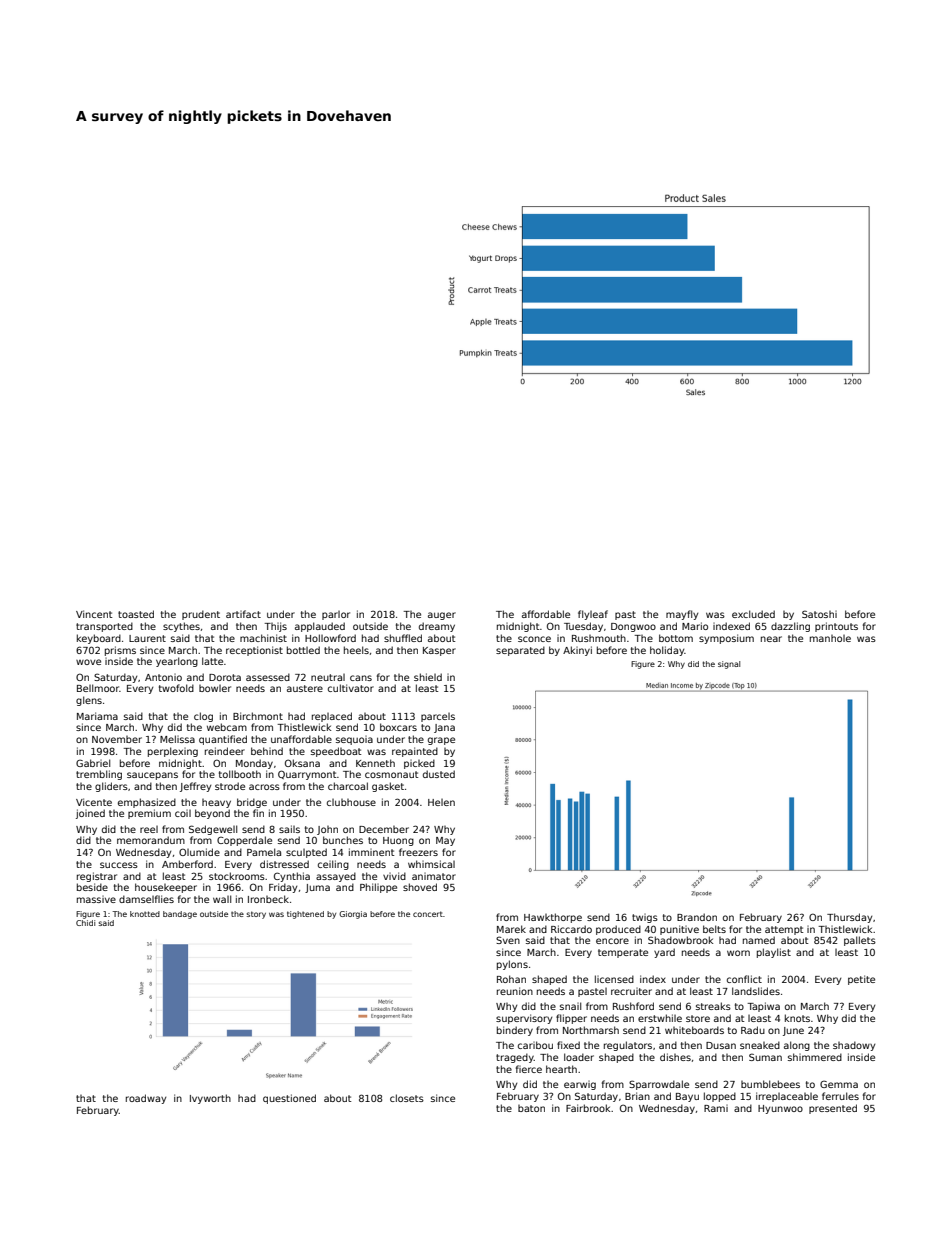 This screenshot has width=952, height=1233. I want to click on whimsical, so click(431, 864).
